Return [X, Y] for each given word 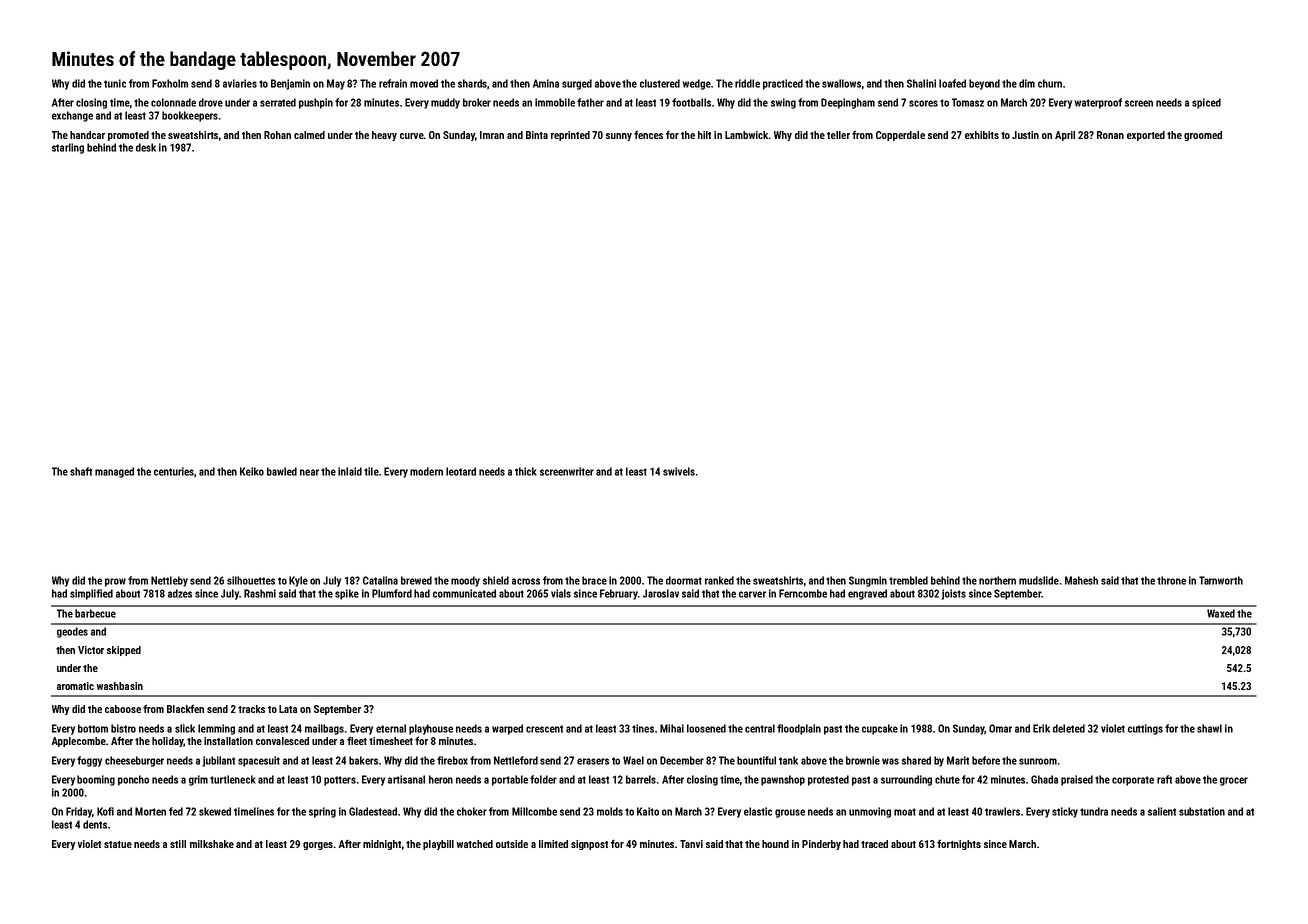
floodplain [799, 729]
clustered [660, 83]
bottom [93, 728]
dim [1027, 83]
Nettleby [169, 581]
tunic [115, 83]
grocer [1234, 781]
